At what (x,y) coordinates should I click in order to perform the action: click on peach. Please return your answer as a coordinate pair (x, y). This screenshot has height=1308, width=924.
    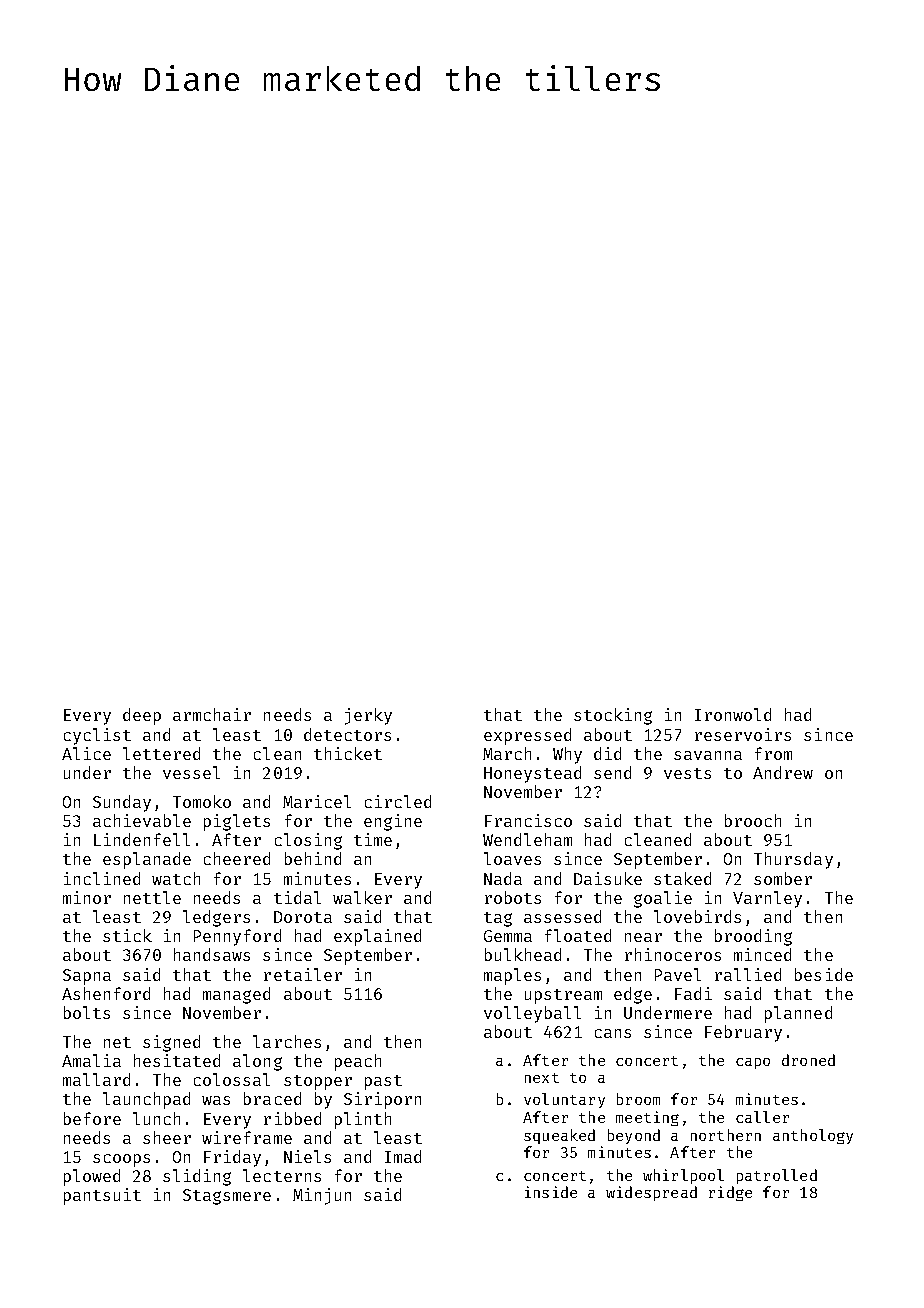
    Looking at the image, I should click on (358, 1062).
